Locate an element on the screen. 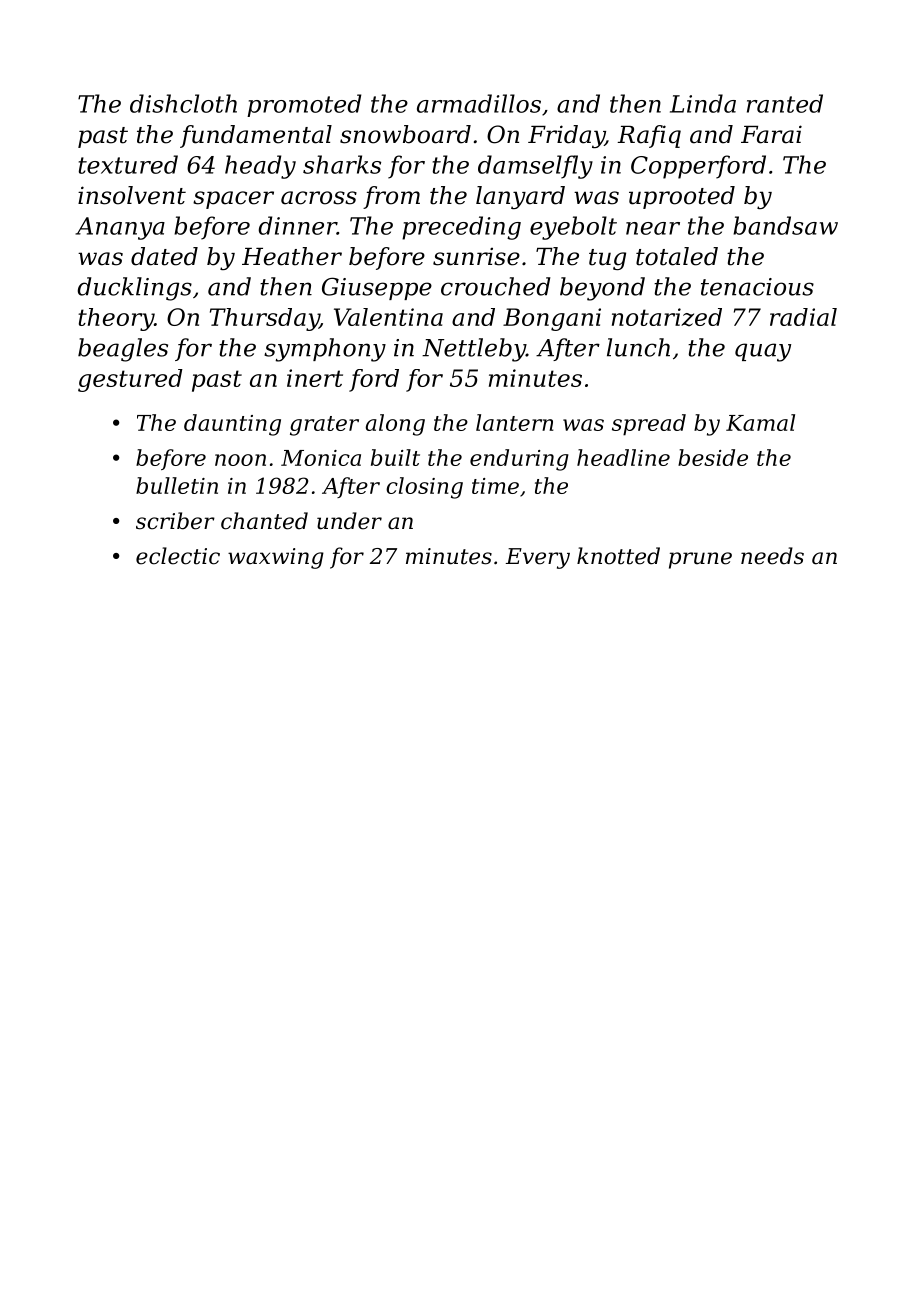  beagles is located at coordinates (123, 350).
